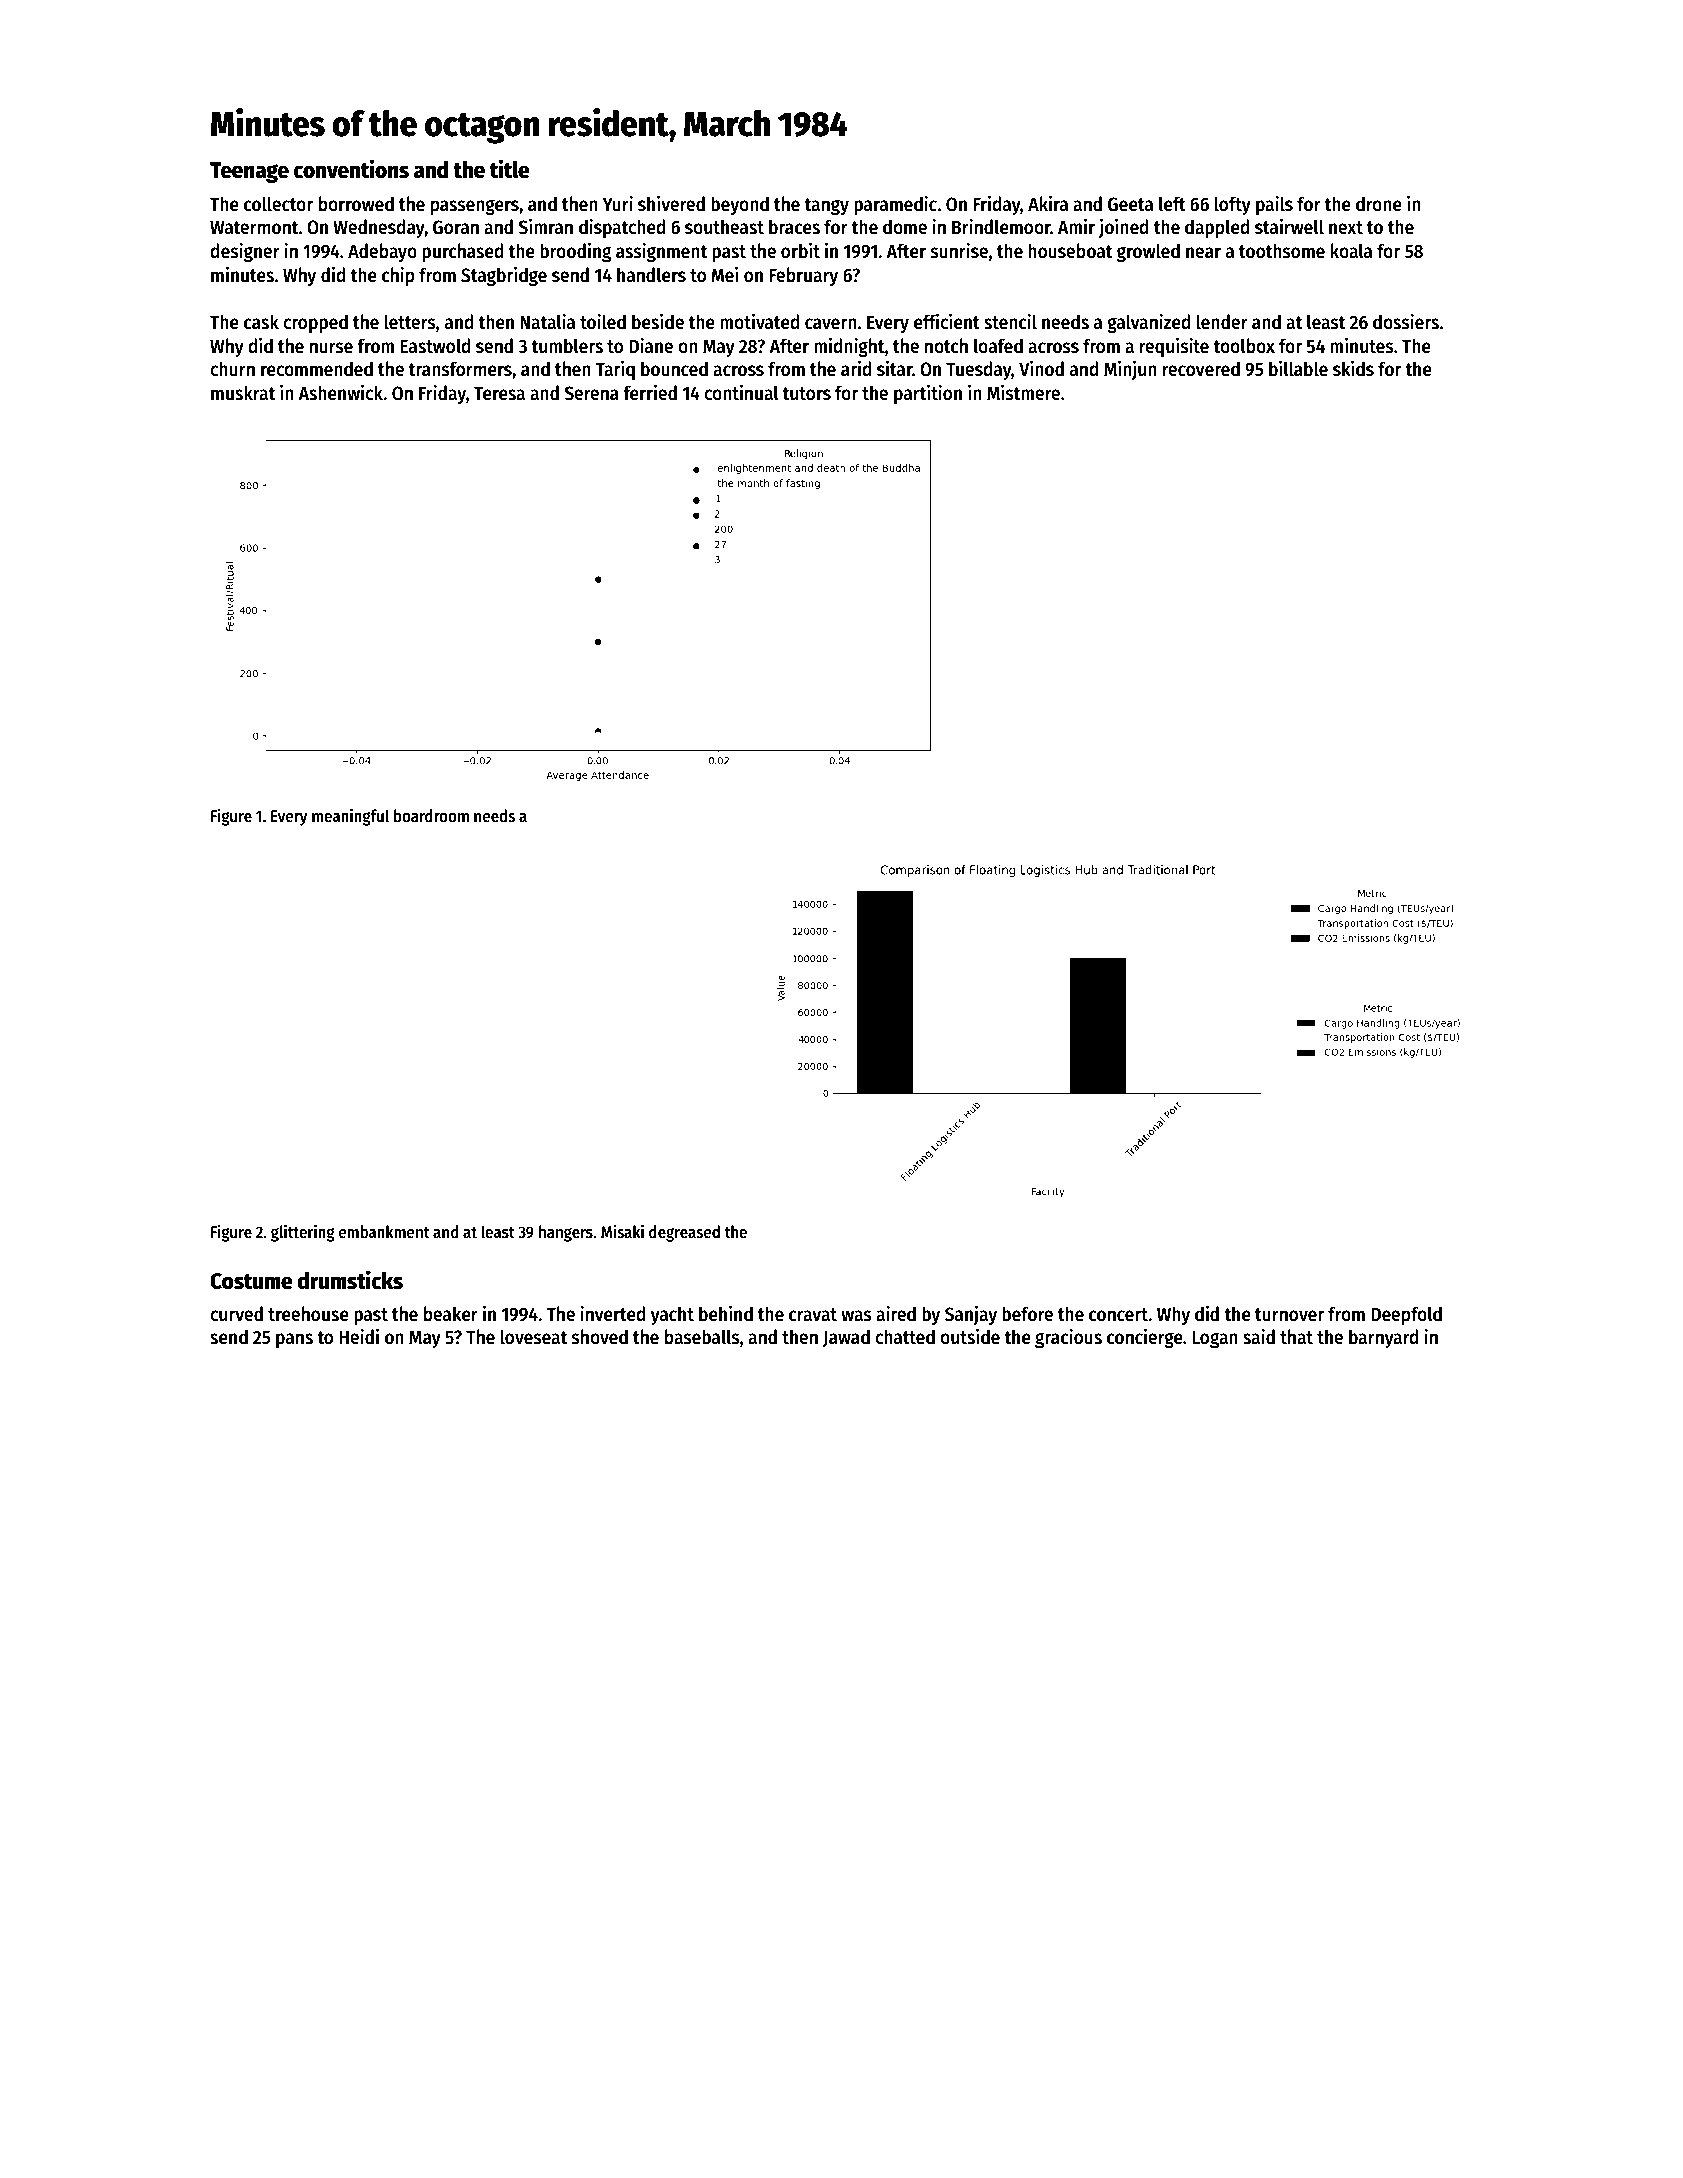  What do you see at coordinates (294, 1340) in the image?
I see `pans` at bounding box center [294, 1340].
